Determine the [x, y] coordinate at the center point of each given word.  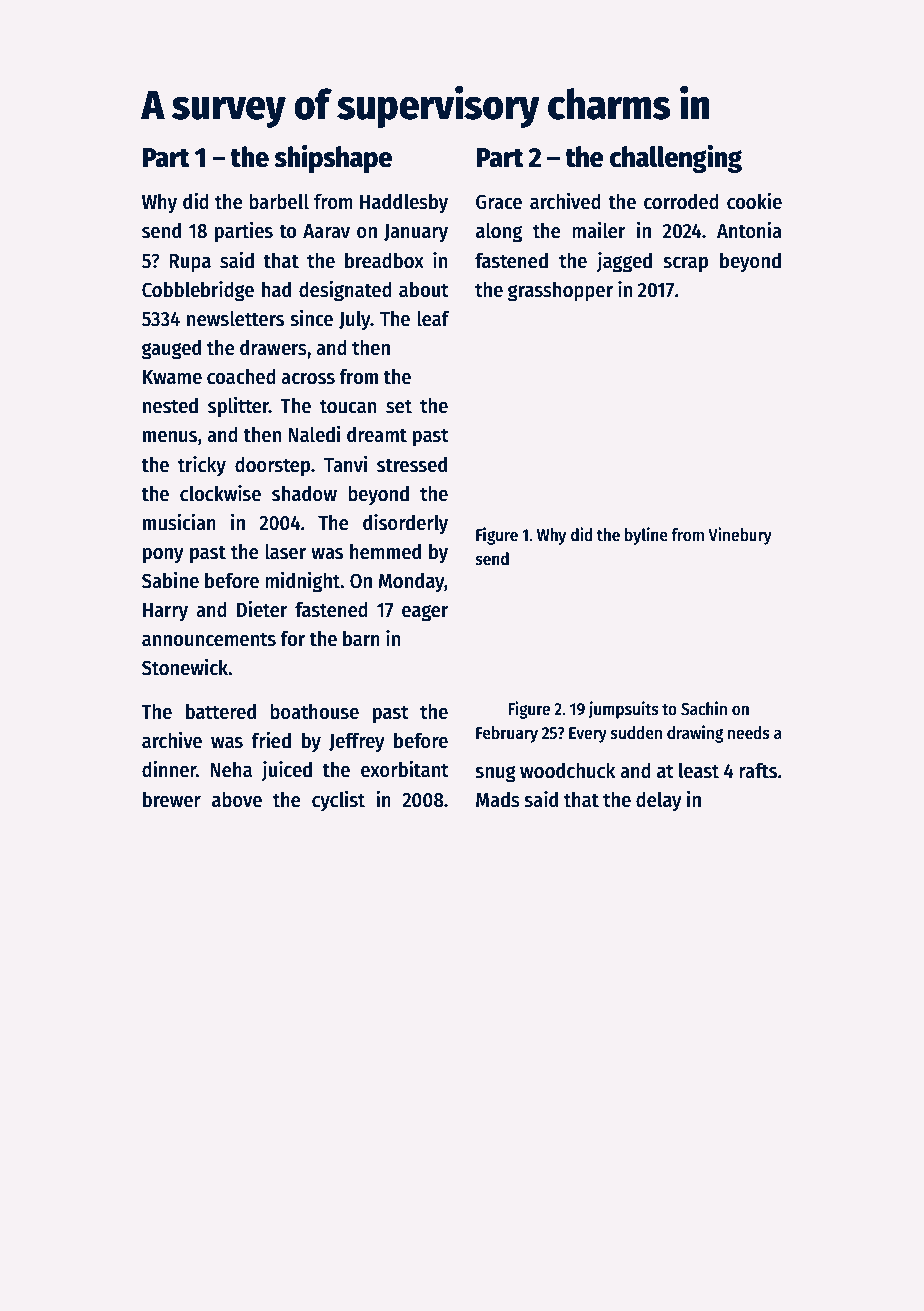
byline [646, 536]
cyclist [338, 801]
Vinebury [740, 536]
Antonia [749, 230]
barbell [279, 201]
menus [170, 437]
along [499, 232]
